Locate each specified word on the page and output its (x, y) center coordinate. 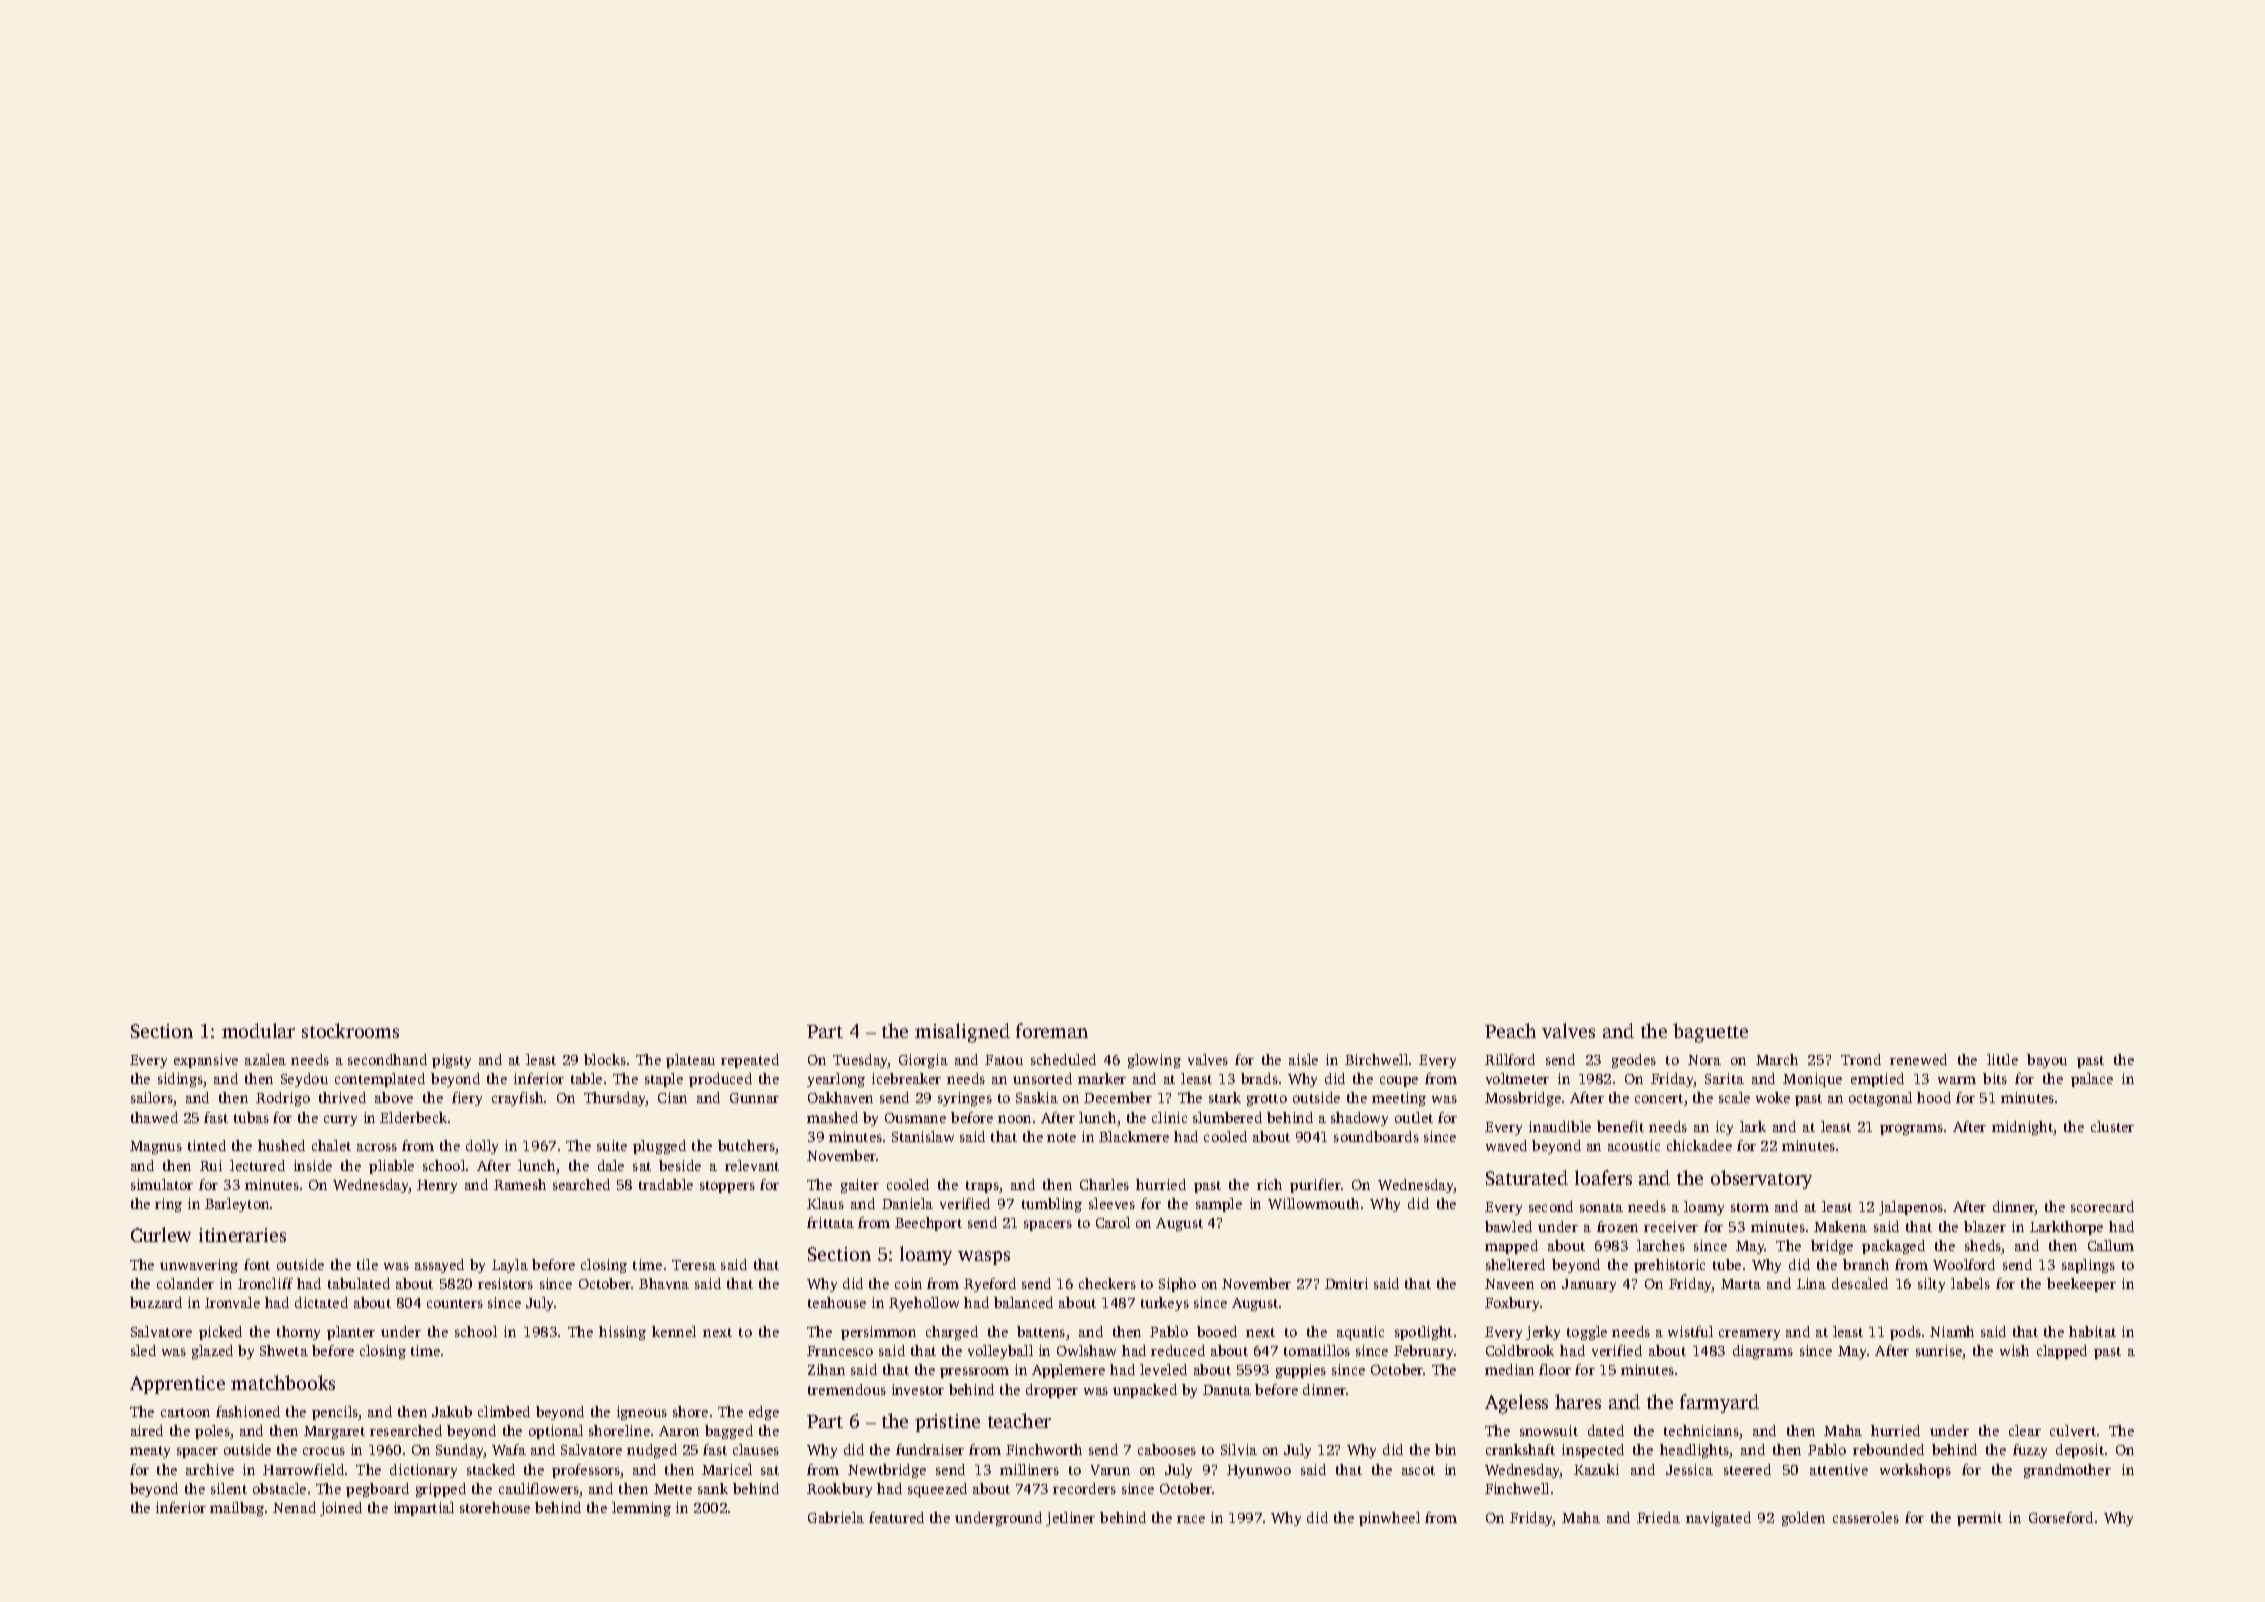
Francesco (840, 1351)
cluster (2112, 1126)
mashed (832, 1117)
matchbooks (283, 1382)
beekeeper (2081, 1285)
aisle (1303, 1059)
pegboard (377, 1490)
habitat (2092, 1331)
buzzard (156, 1302)
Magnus (156, 1147)
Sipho (1177, 1285)
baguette (1710, 1033)
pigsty (451, 1061)
